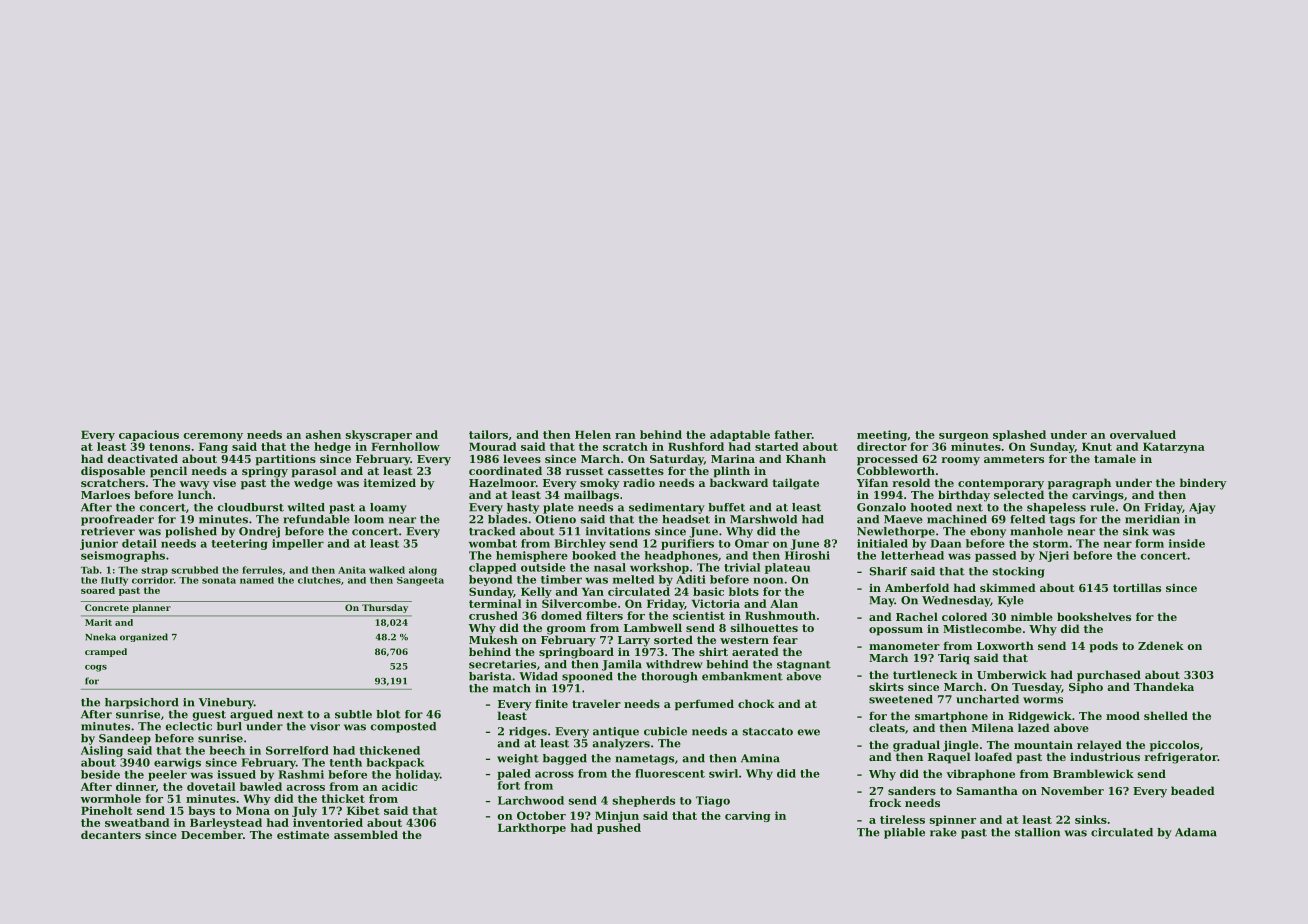 This page has height=924, width=1308. Describe the element at coordinates (980, 775) in the page. I see `vibraphone` at that location.
